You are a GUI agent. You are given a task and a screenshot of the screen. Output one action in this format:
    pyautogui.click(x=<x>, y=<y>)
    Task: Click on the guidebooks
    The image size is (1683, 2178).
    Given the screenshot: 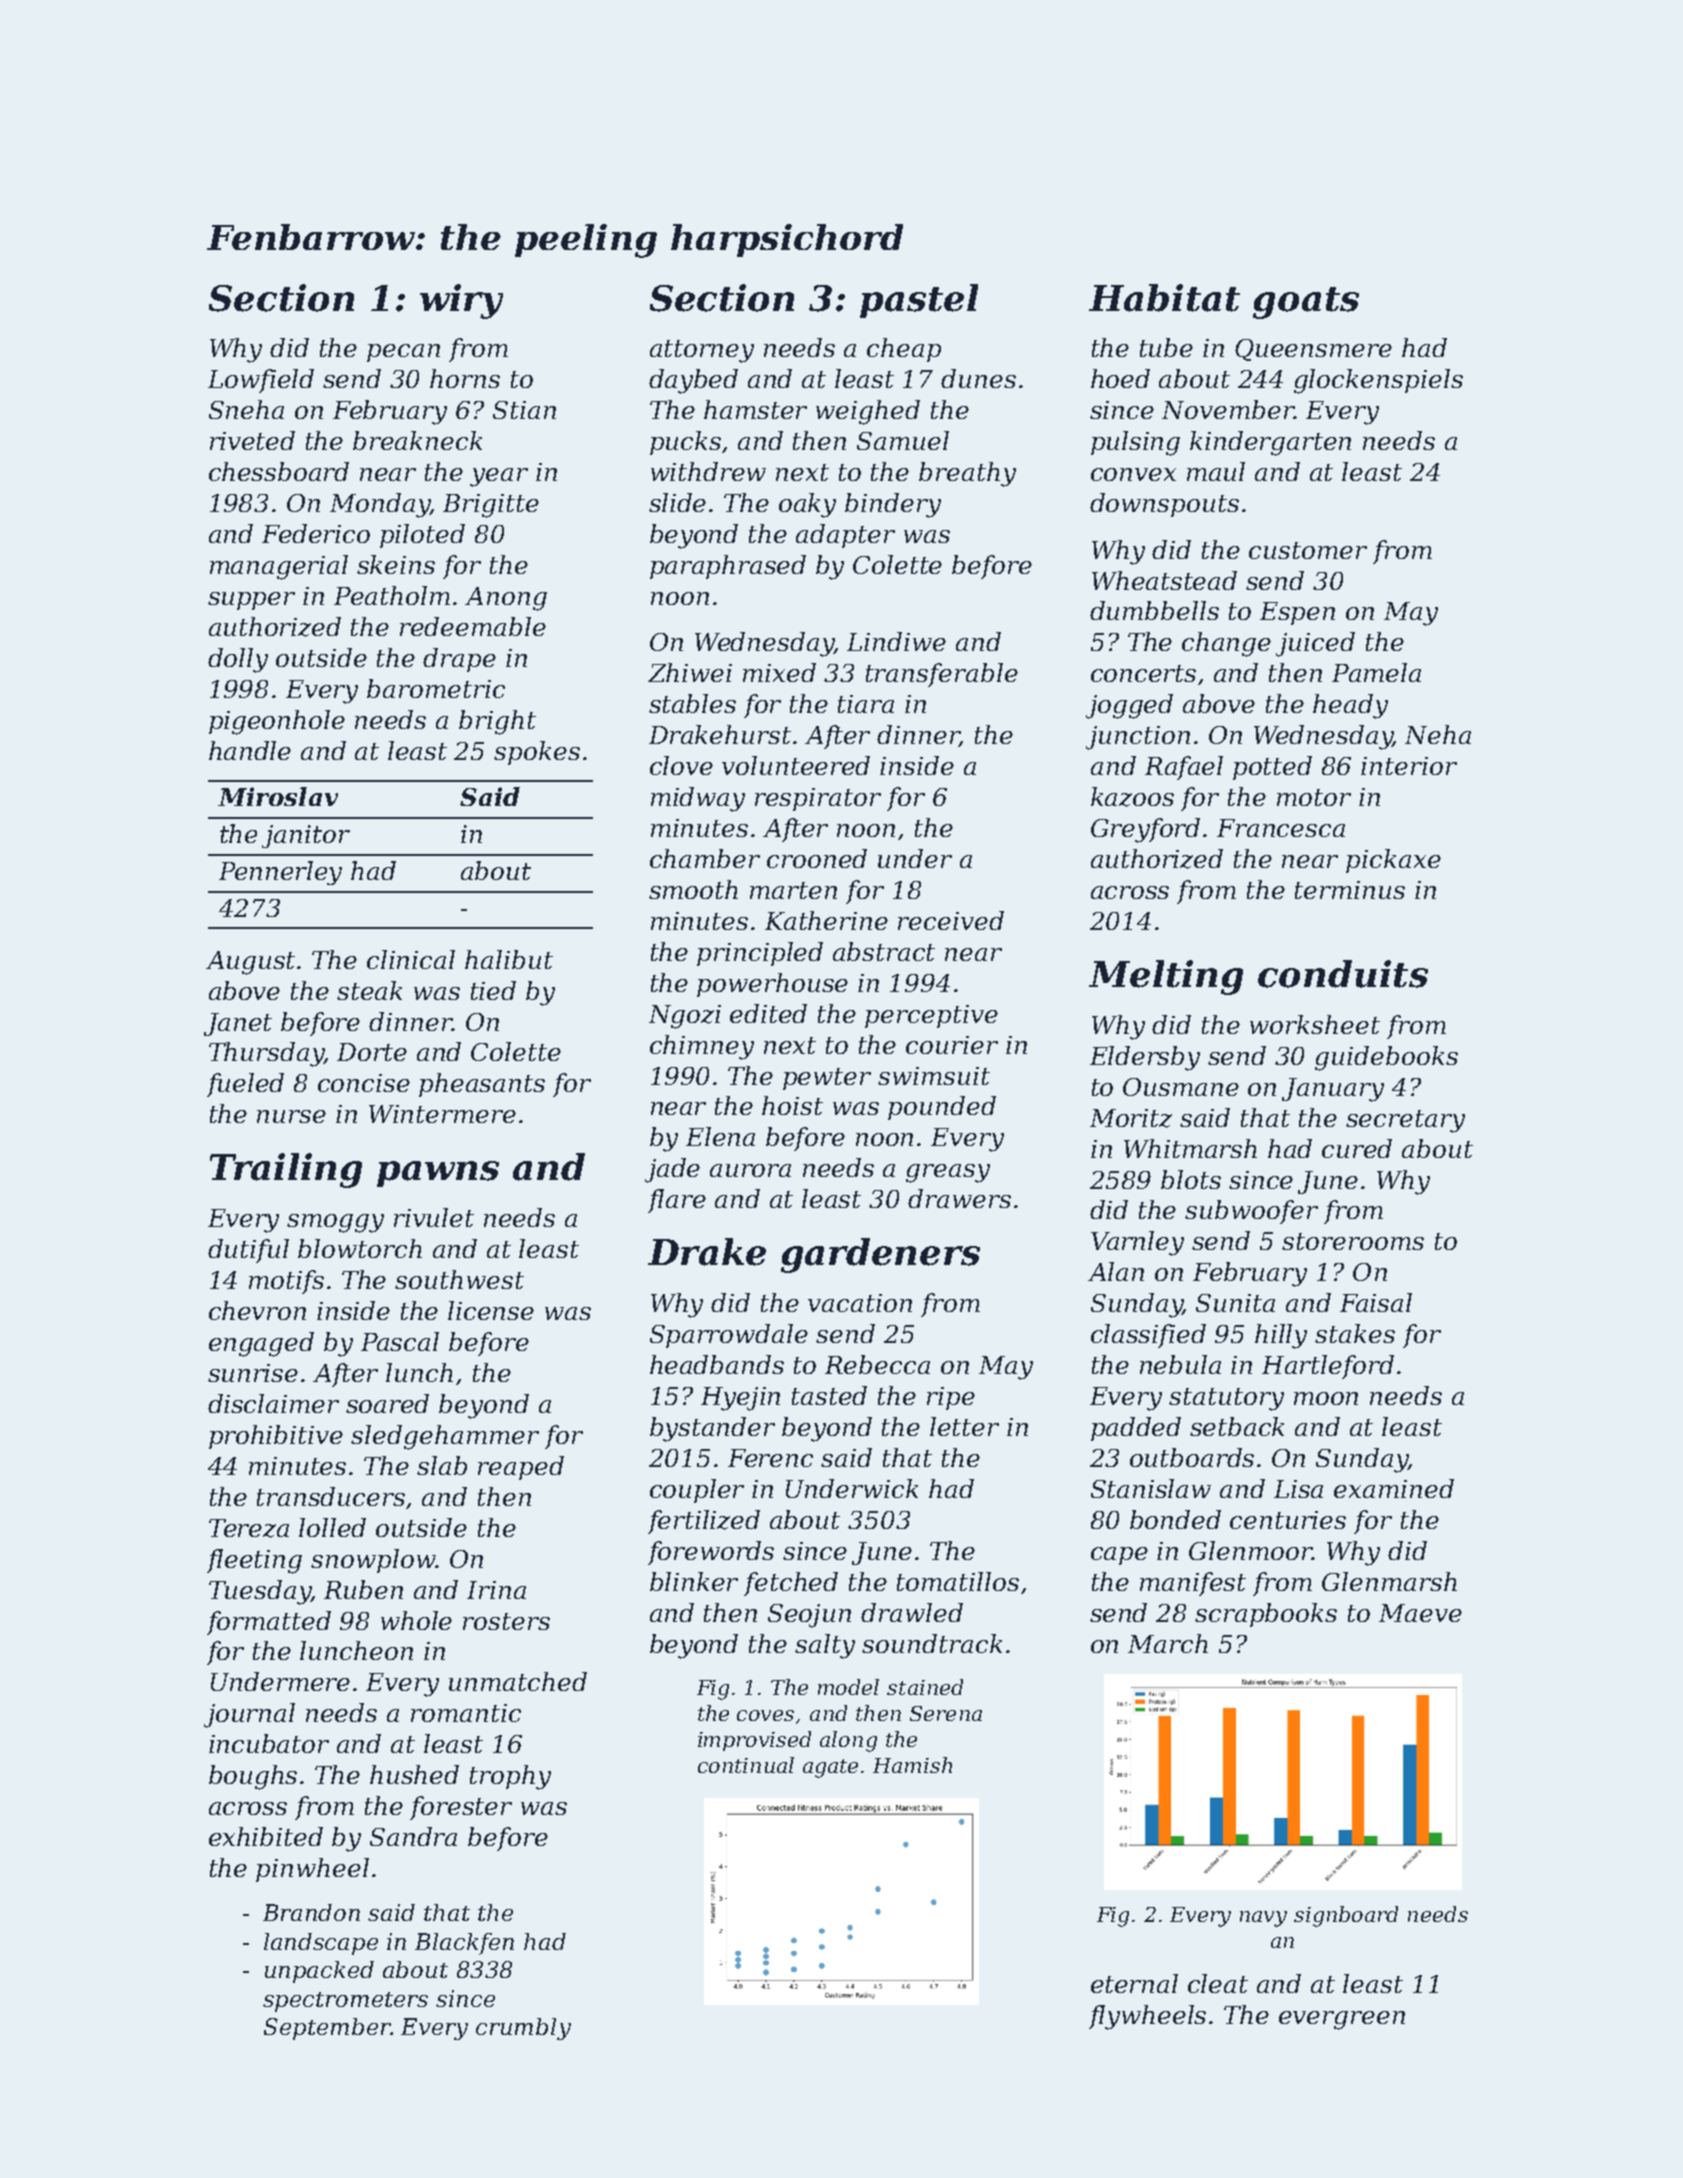 What is the action you would take?
    pyautogui.click(x=1386, y=1058)
